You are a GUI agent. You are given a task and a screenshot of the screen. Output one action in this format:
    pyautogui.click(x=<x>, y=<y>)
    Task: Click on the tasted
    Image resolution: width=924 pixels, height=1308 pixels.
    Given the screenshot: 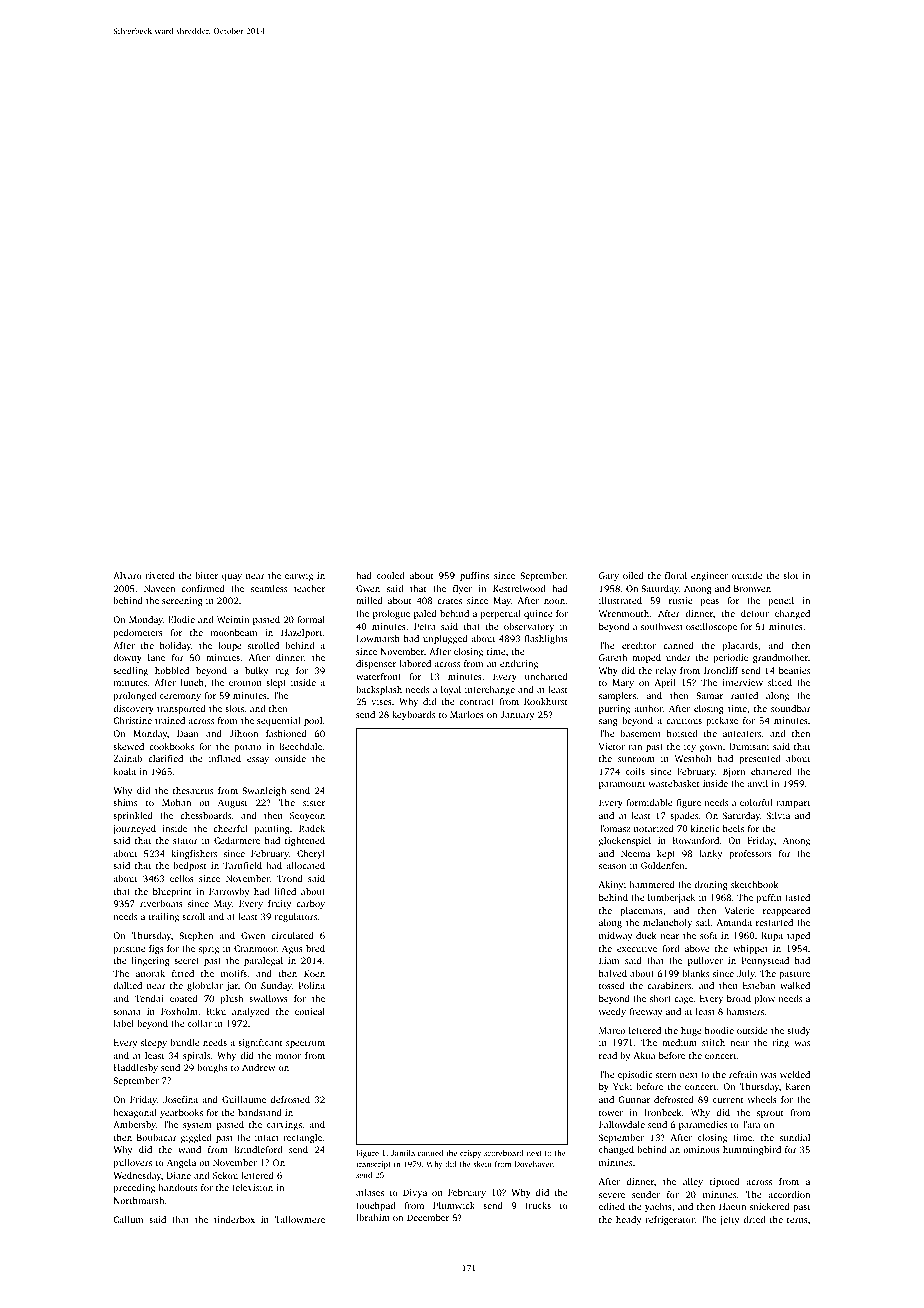 What is the action you would take?
    pyautogui.click(x=797, y=897)
